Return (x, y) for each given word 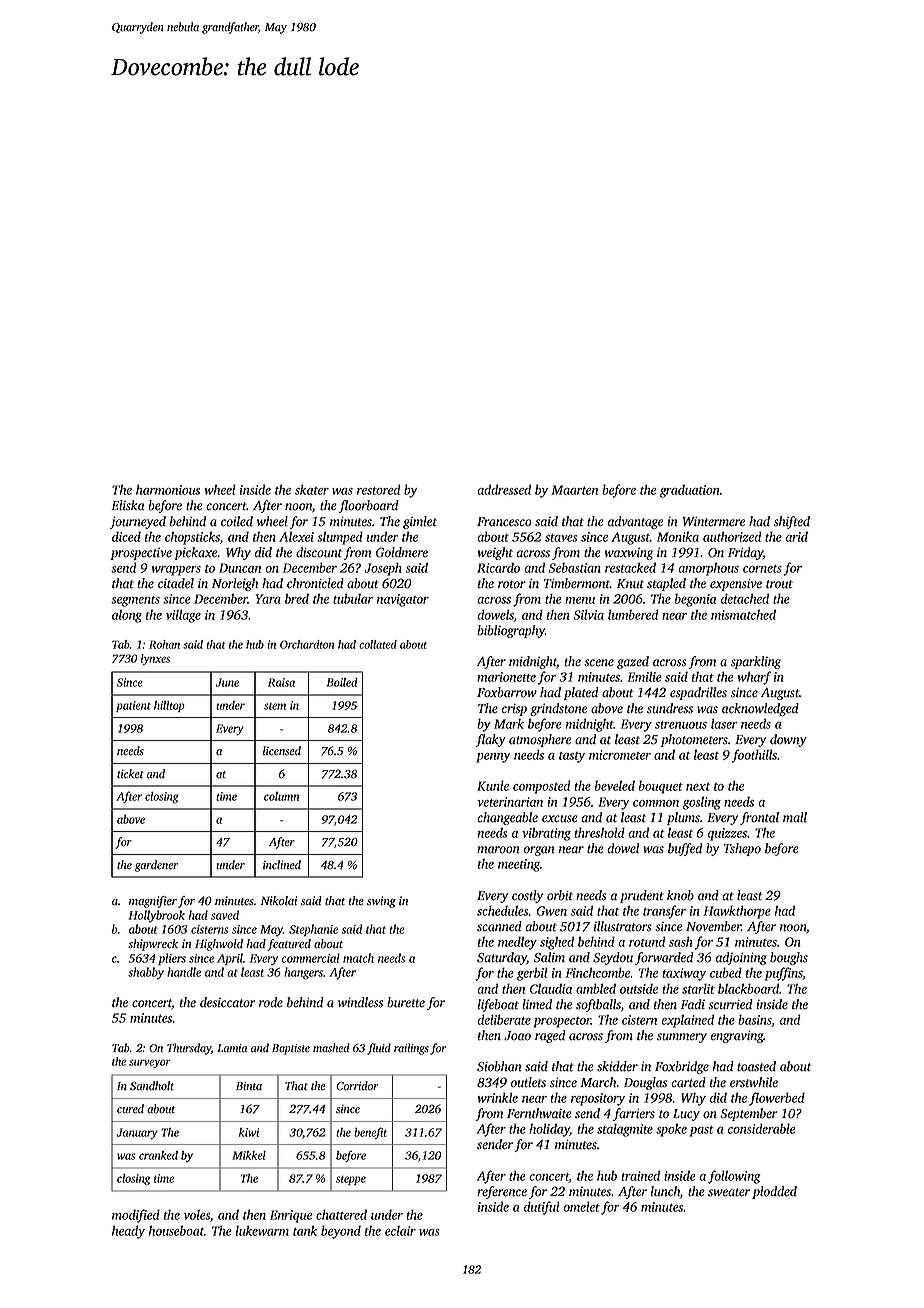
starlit (698, 988)
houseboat (176, 1230)
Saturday (502, 958)
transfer (664, 912)
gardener (156, 866)
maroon (498, 850)
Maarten (575, 490)
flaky (490, 740)
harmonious (168, 489)
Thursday (189, 1049)
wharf (754, 678)
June (227, 682)
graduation (690, 491)
